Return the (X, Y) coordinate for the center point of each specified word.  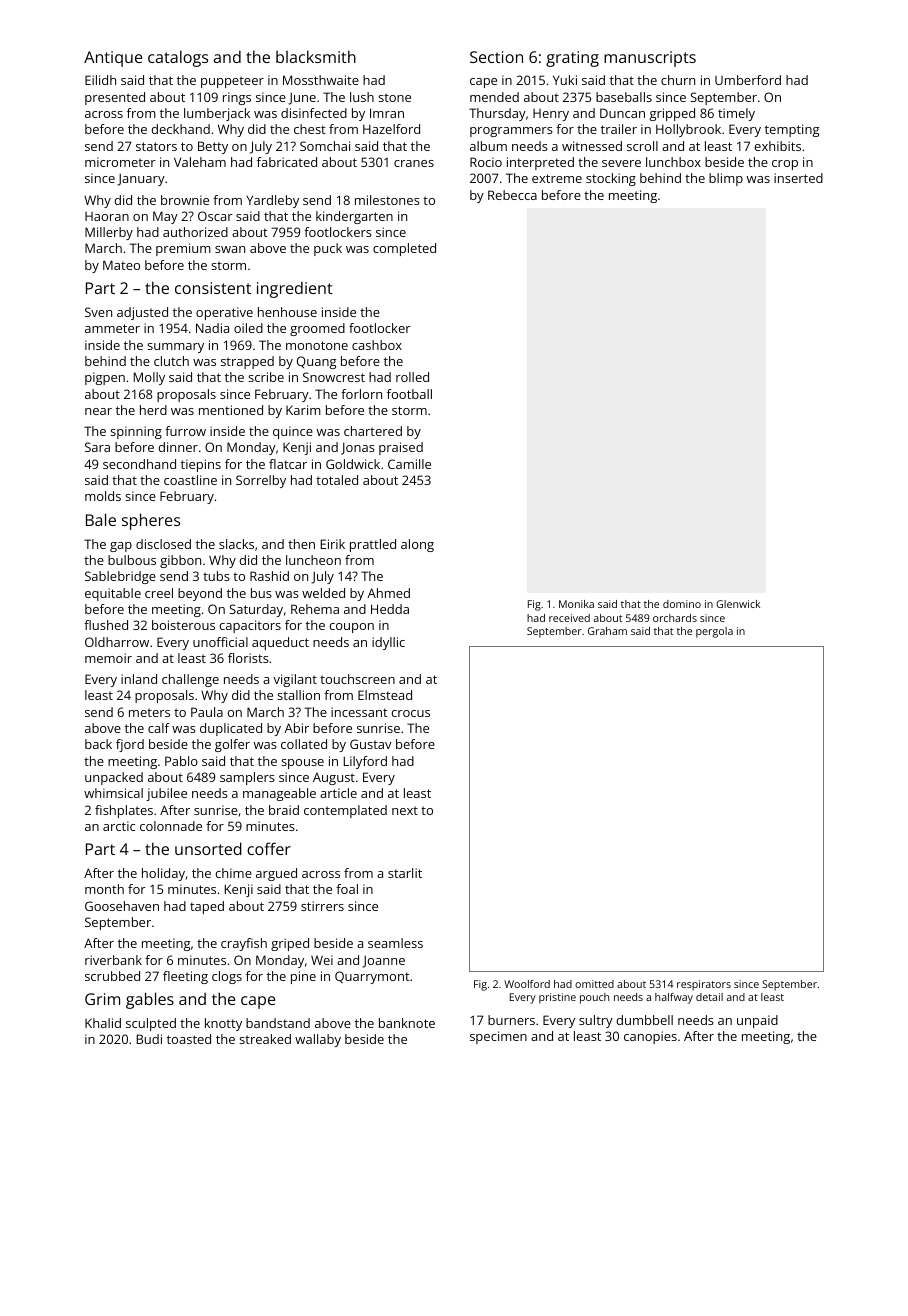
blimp (726, 179)
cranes (414, 163)
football (409, 394)
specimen (498, 1037)
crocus (410, 713)
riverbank (113, 960)
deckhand (180, 129)
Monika (576, 604)
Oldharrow (117, 642)
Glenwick (738, 604)
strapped (247, 362)
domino (682, 604)
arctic (119, 826)
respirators (704, 985)
